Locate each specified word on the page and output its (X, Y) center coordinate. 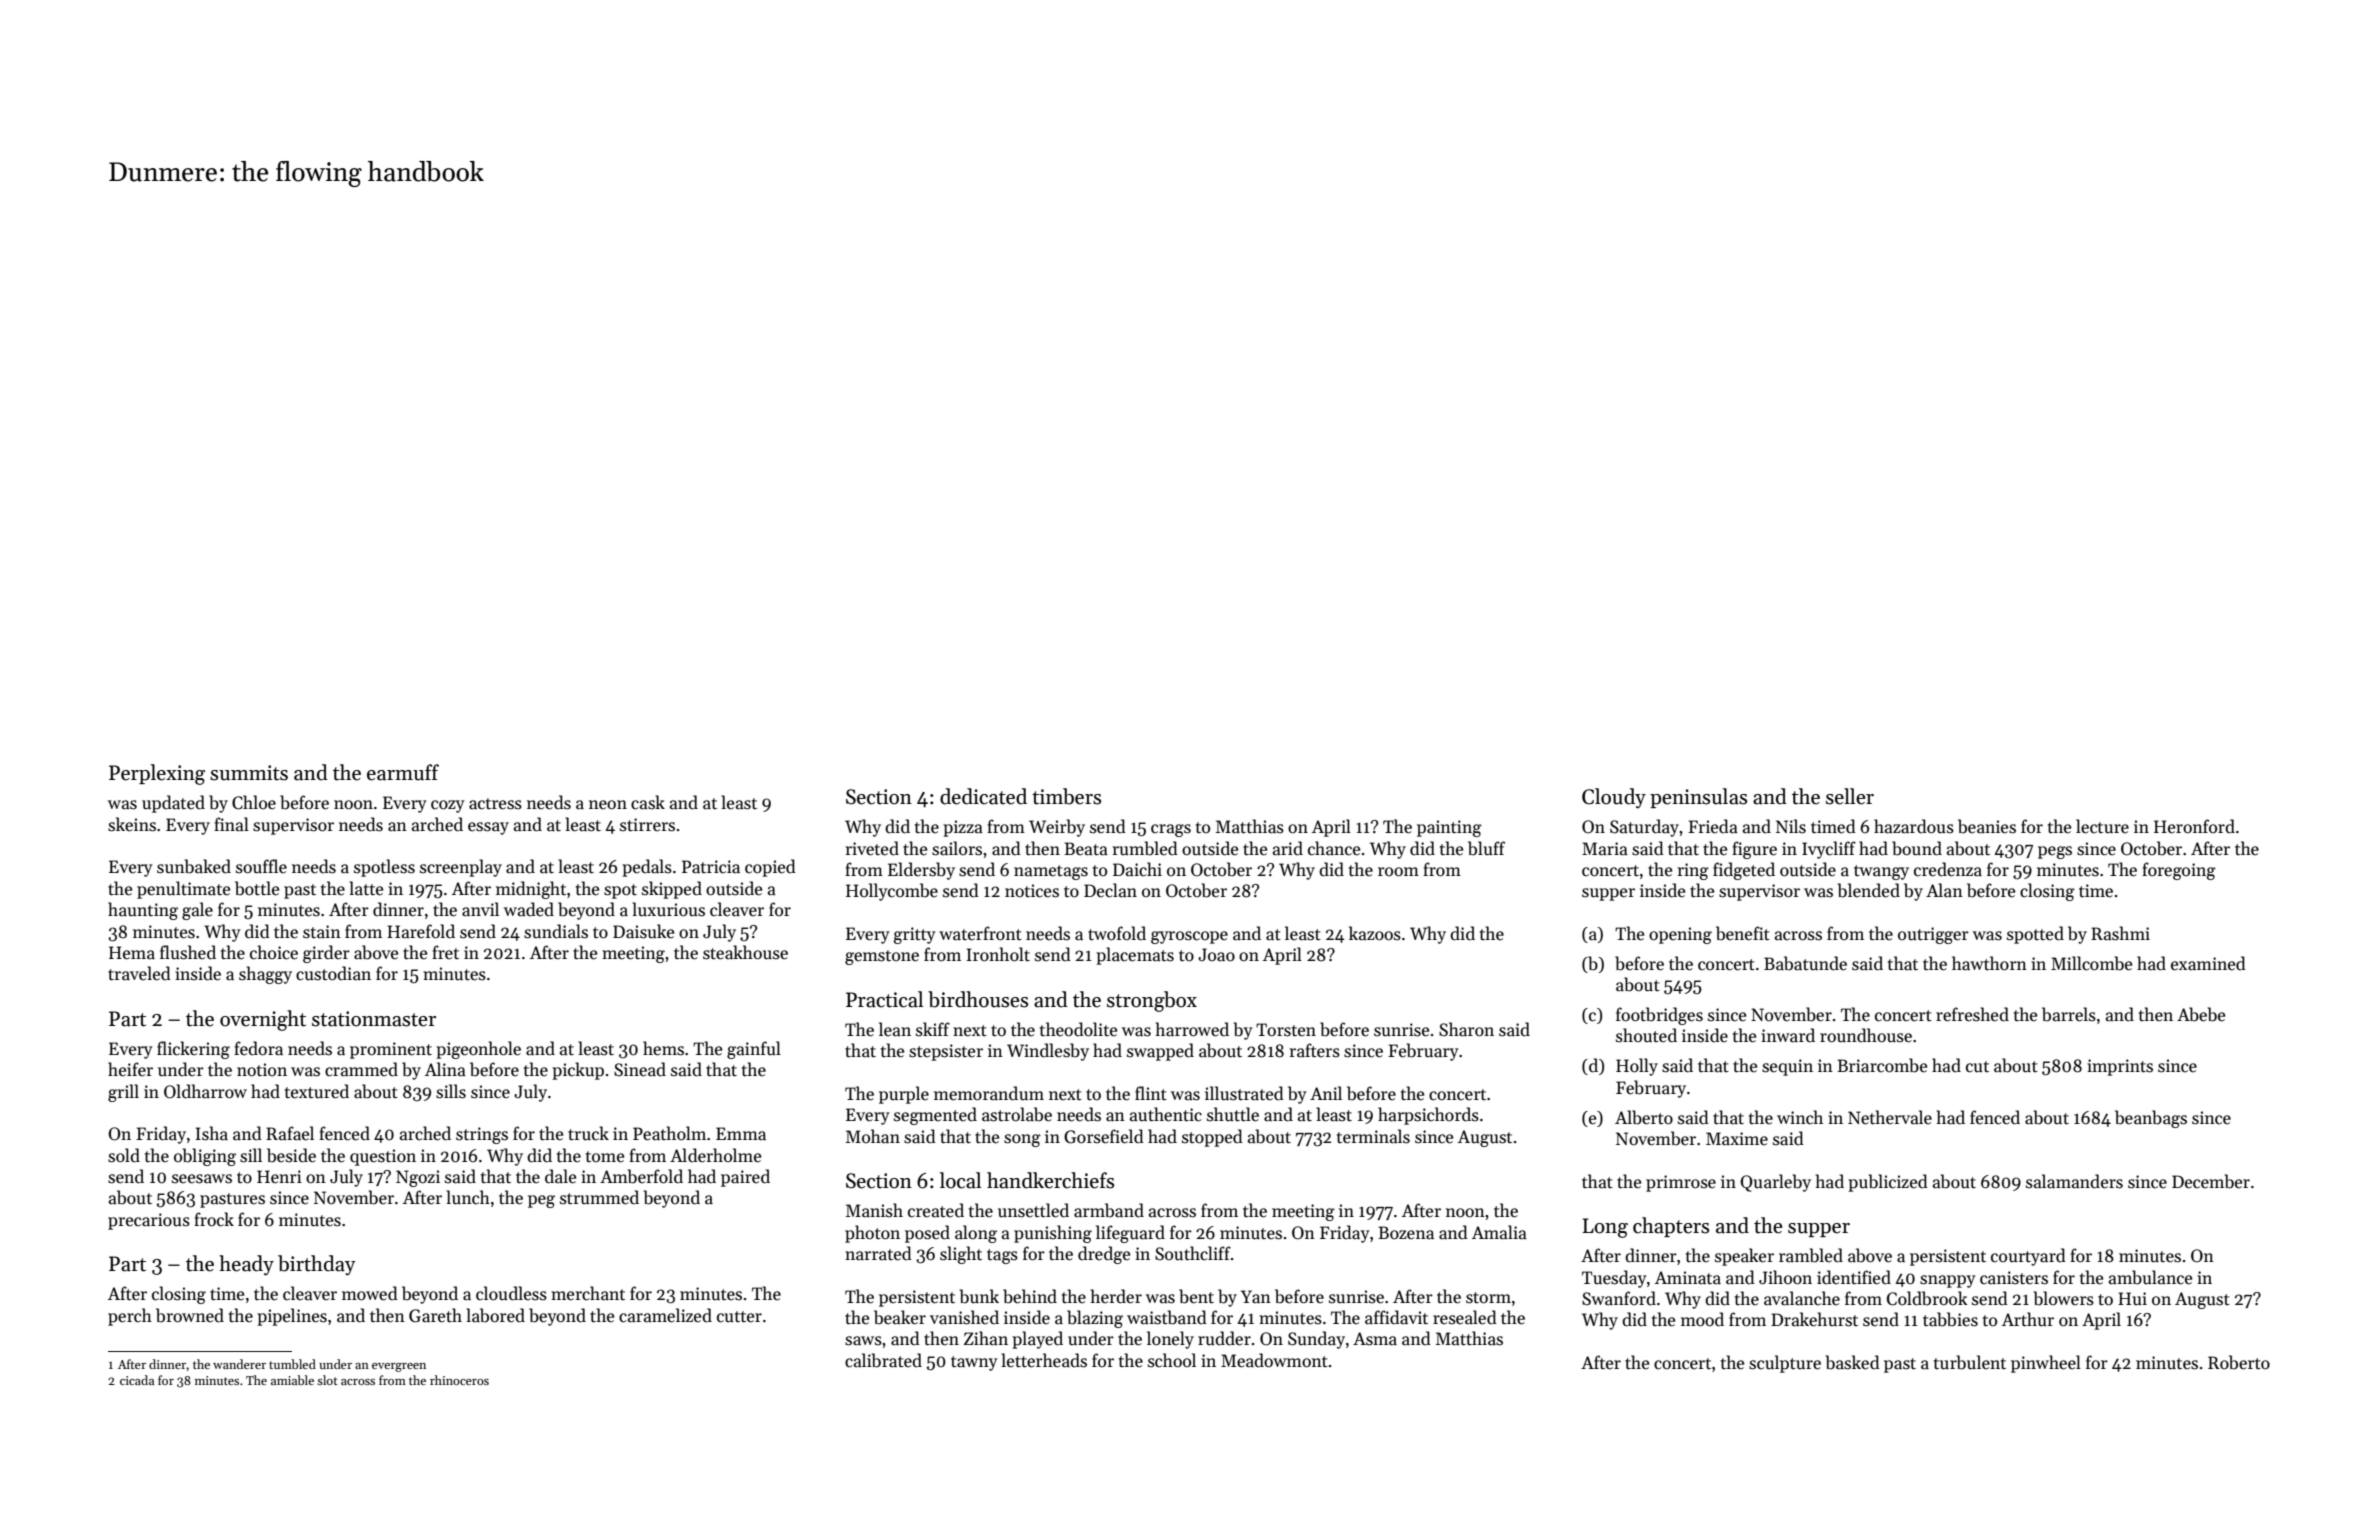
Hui (2132, 1298)
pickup (578, 1071)
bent (1196, 1296)
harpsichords (1428, 1116)
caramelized (665, 1315)
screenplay (461, 868)
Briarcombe (1882, 1065)
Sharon (1466, 1029)
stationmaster (374, 1019)
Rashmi (2120, 933)
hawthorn (1989, 963)
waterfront (980, 933)
